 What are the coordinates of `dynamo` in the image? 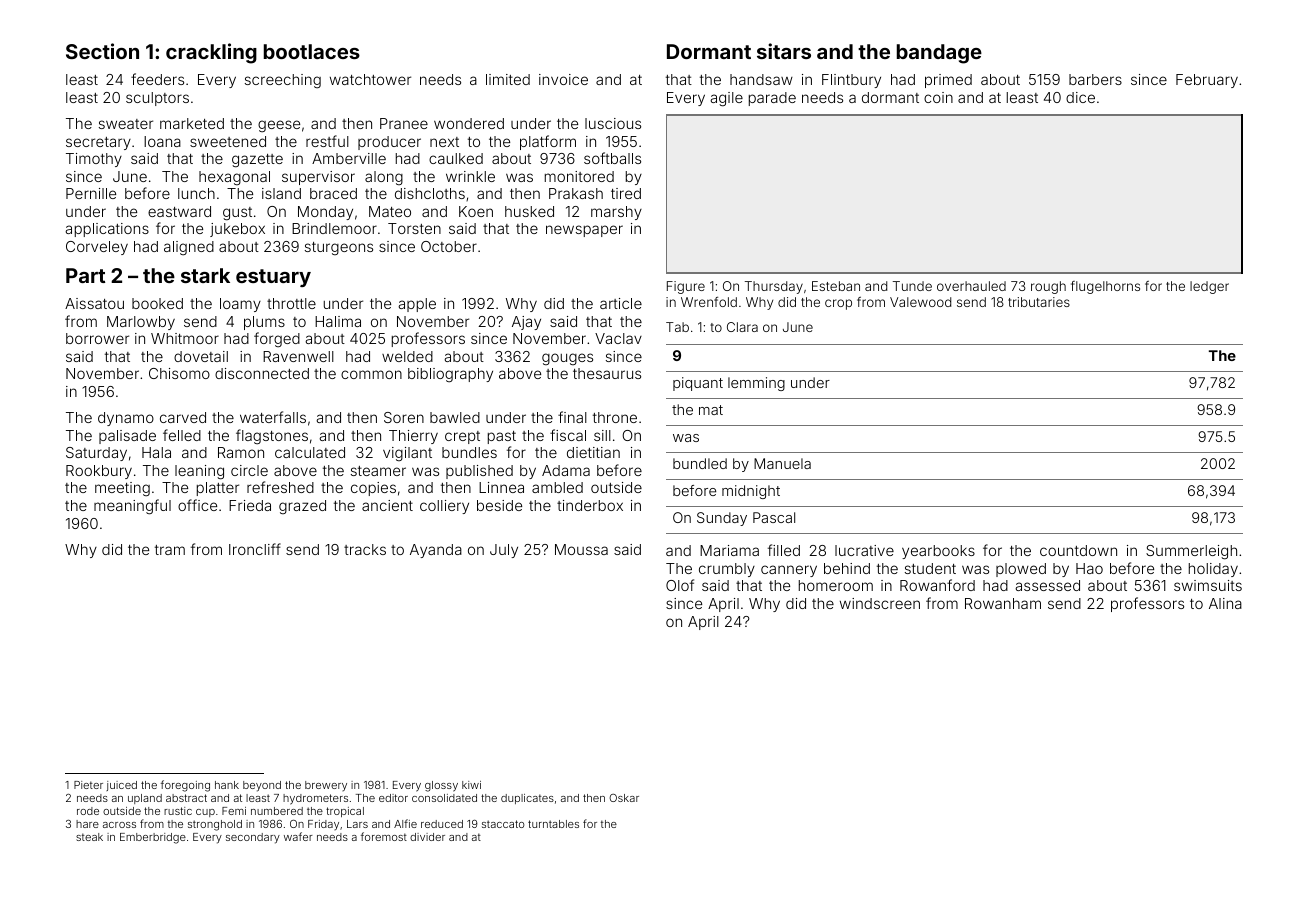 It's located at (126, 419).
